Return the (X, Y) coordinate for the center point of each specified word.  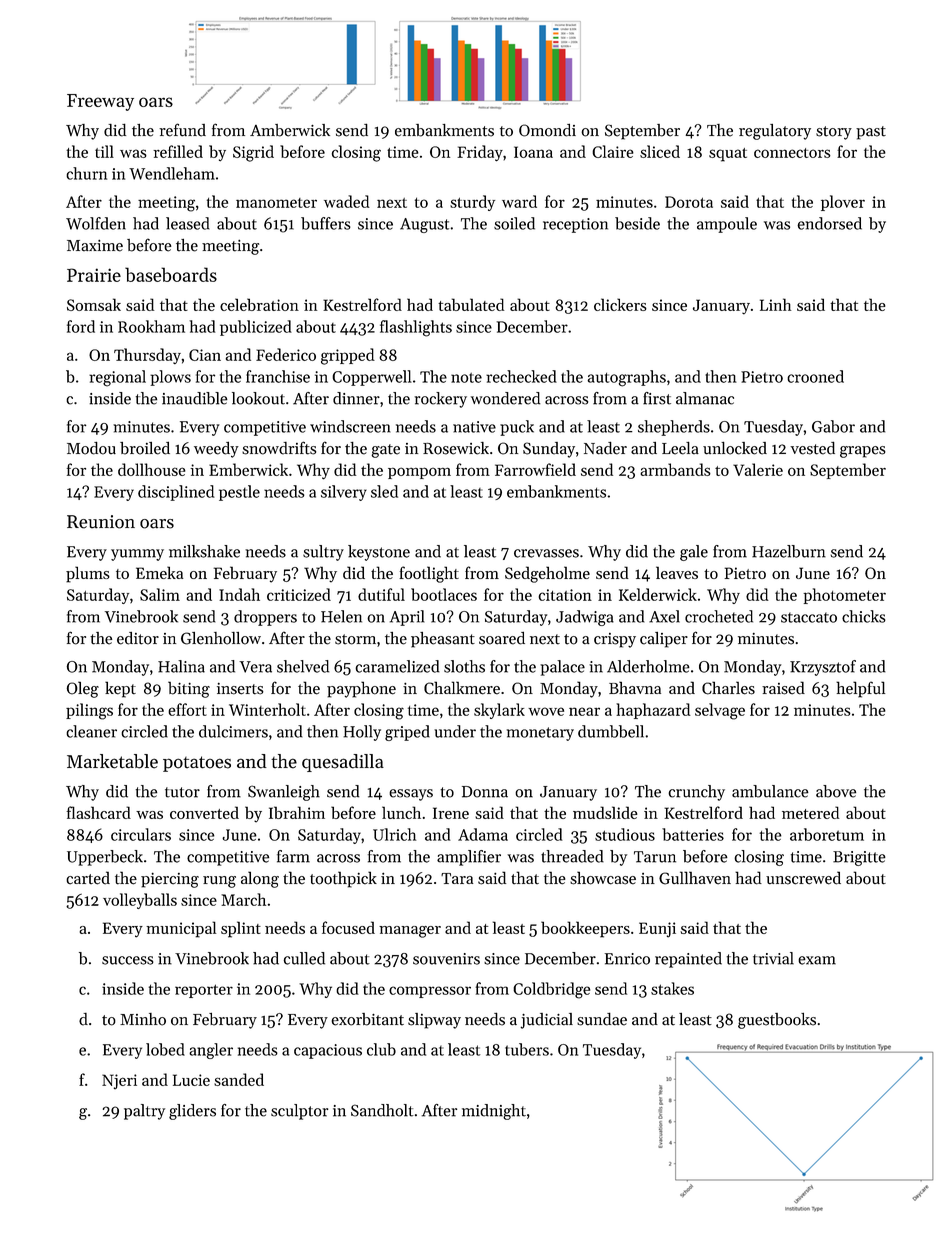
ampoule (727, 225)
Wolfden (96, 223)
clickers (620, 304)
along (260, 879)
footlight (429, 574)
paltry (144, 1112)
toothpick (343, 879)
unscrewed (803, 878)
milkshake (204, 551)
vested (812, 448)
